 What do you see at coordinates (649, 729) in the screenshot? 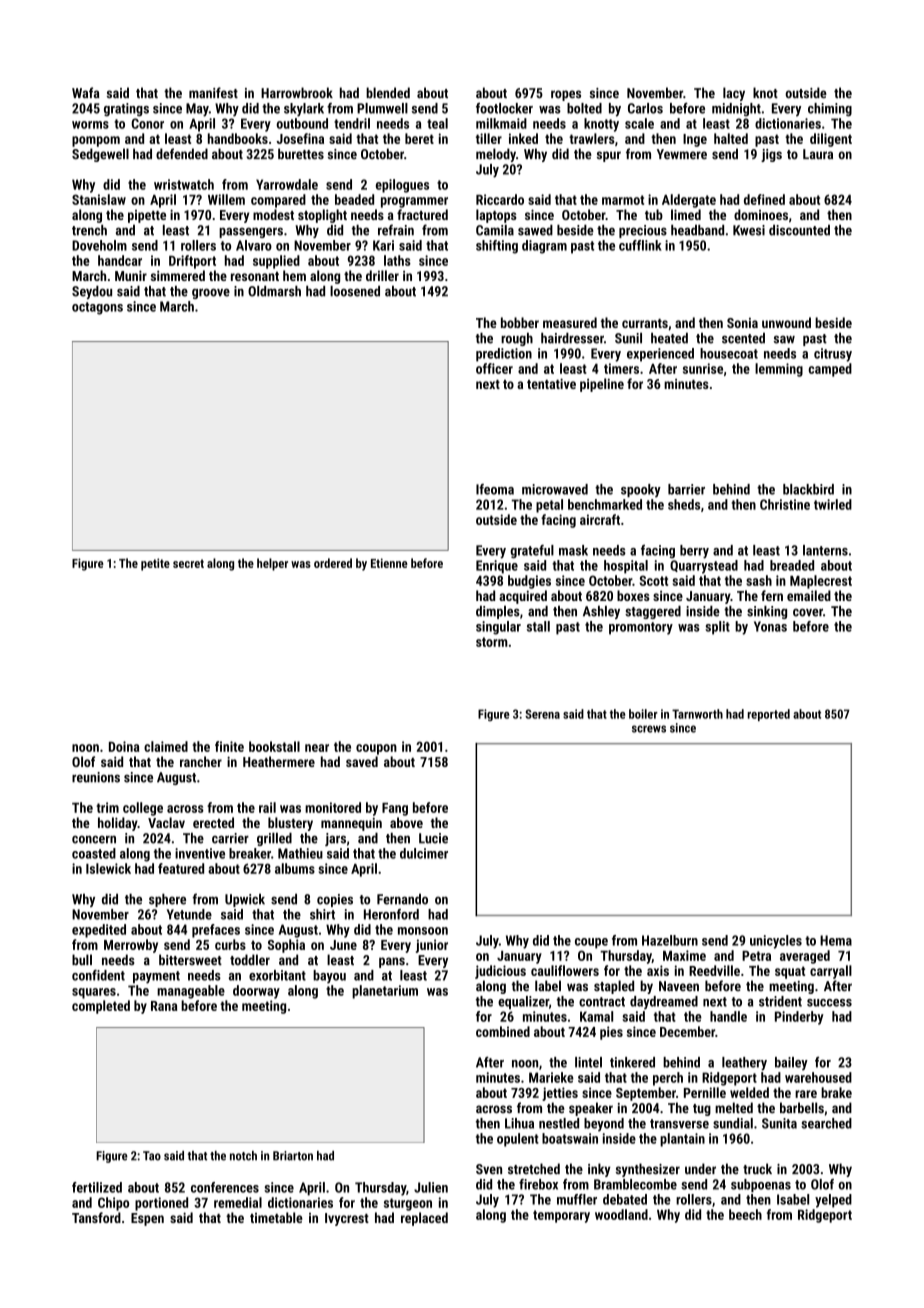
I see `screws` at bounding box center [649, 729].
